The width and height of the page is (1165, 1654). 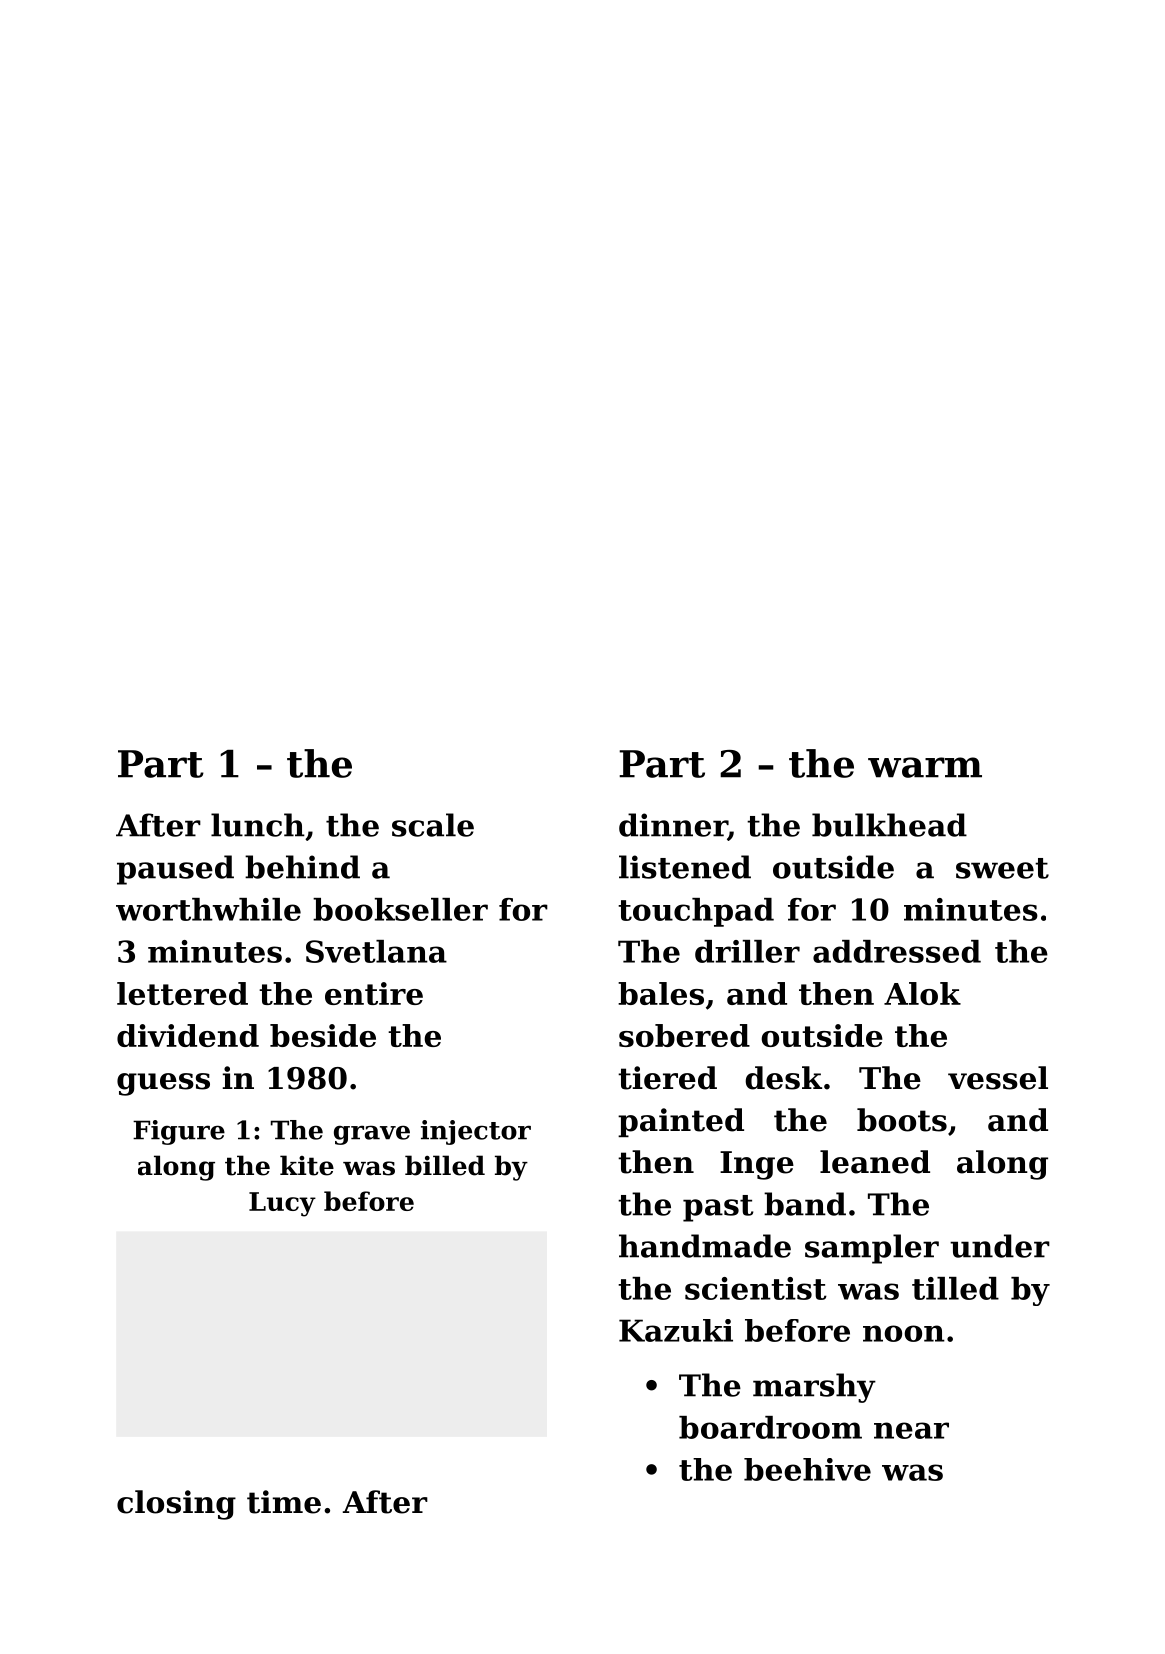 What do you see at coordinates (476, 1132) in the page?
I see `injector` at bounding box center [476, 1132].
